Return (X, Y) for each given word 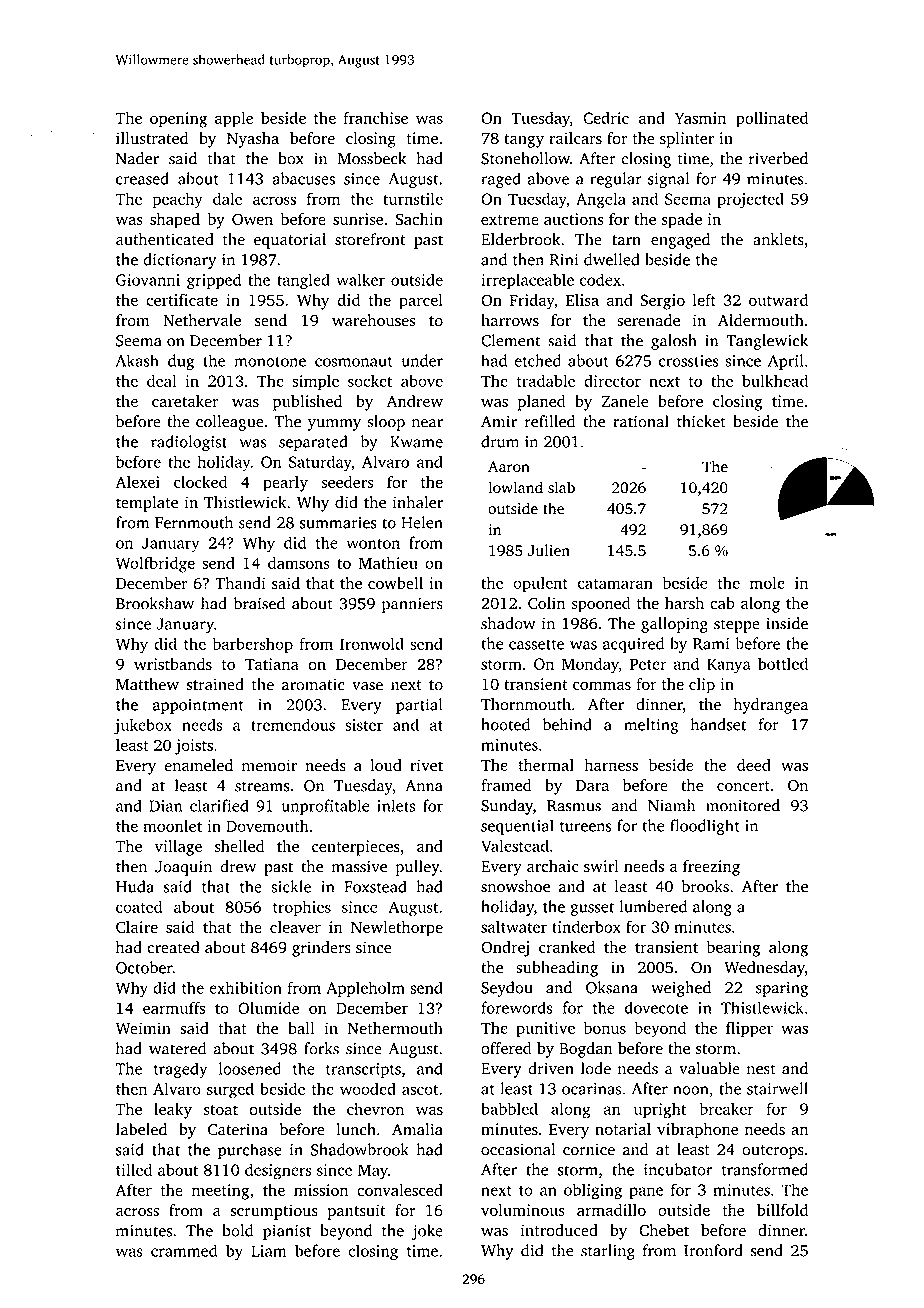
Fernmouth (194, 522)
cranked (567, 947)
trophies (302, 908)
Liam (268, 1251)
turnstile (413, 198)
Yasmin (700, 118)
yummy (334, 425)
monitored (743, 805)
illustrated (152, 138)
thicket (701, 421)
